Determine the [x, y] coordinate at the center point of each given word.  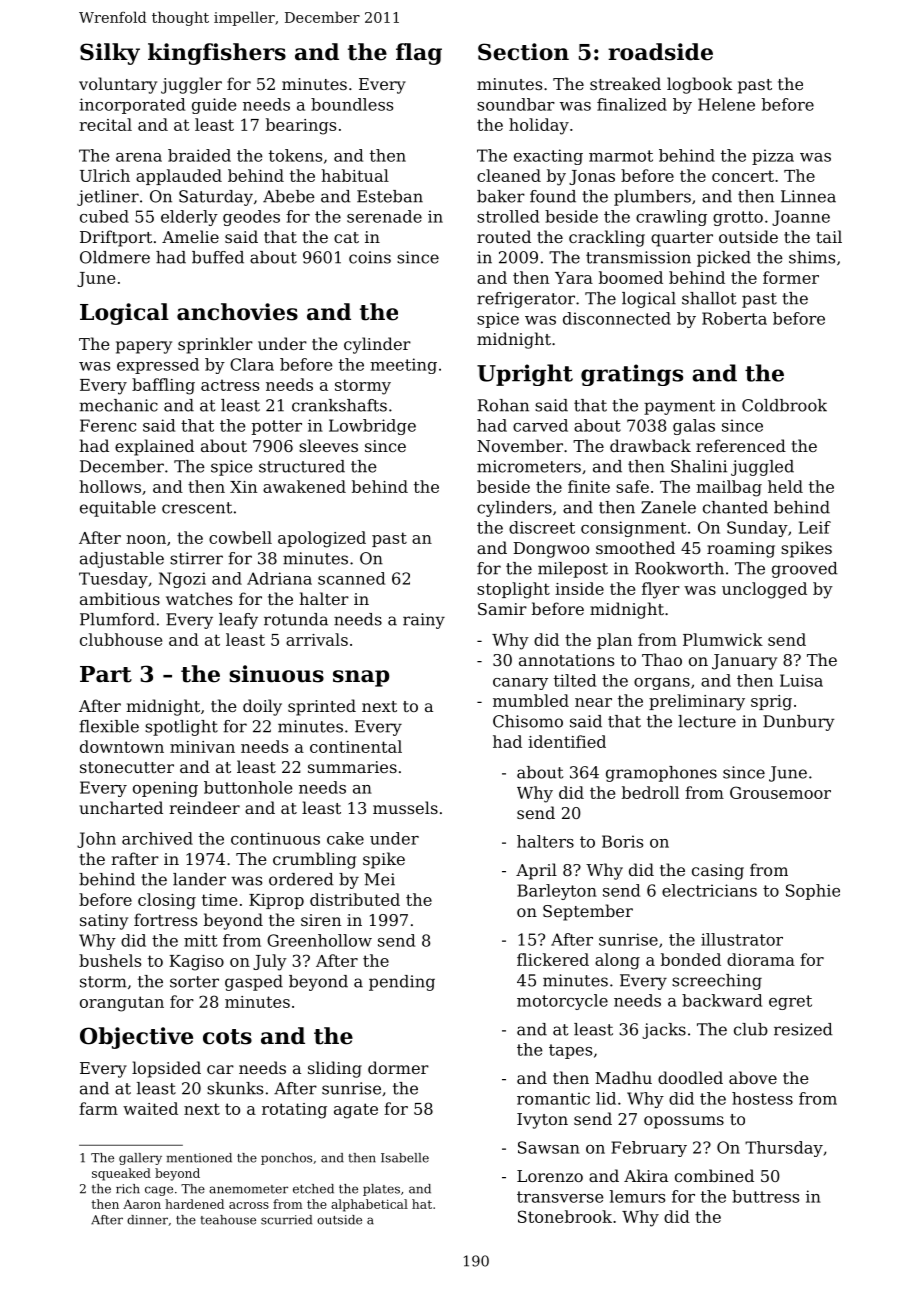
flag [419, 54]
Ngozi [182, 580]
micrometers [529, 466]
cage [159, 1191]
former [791, 277]
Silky [110, 54]
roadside [660, 52]
